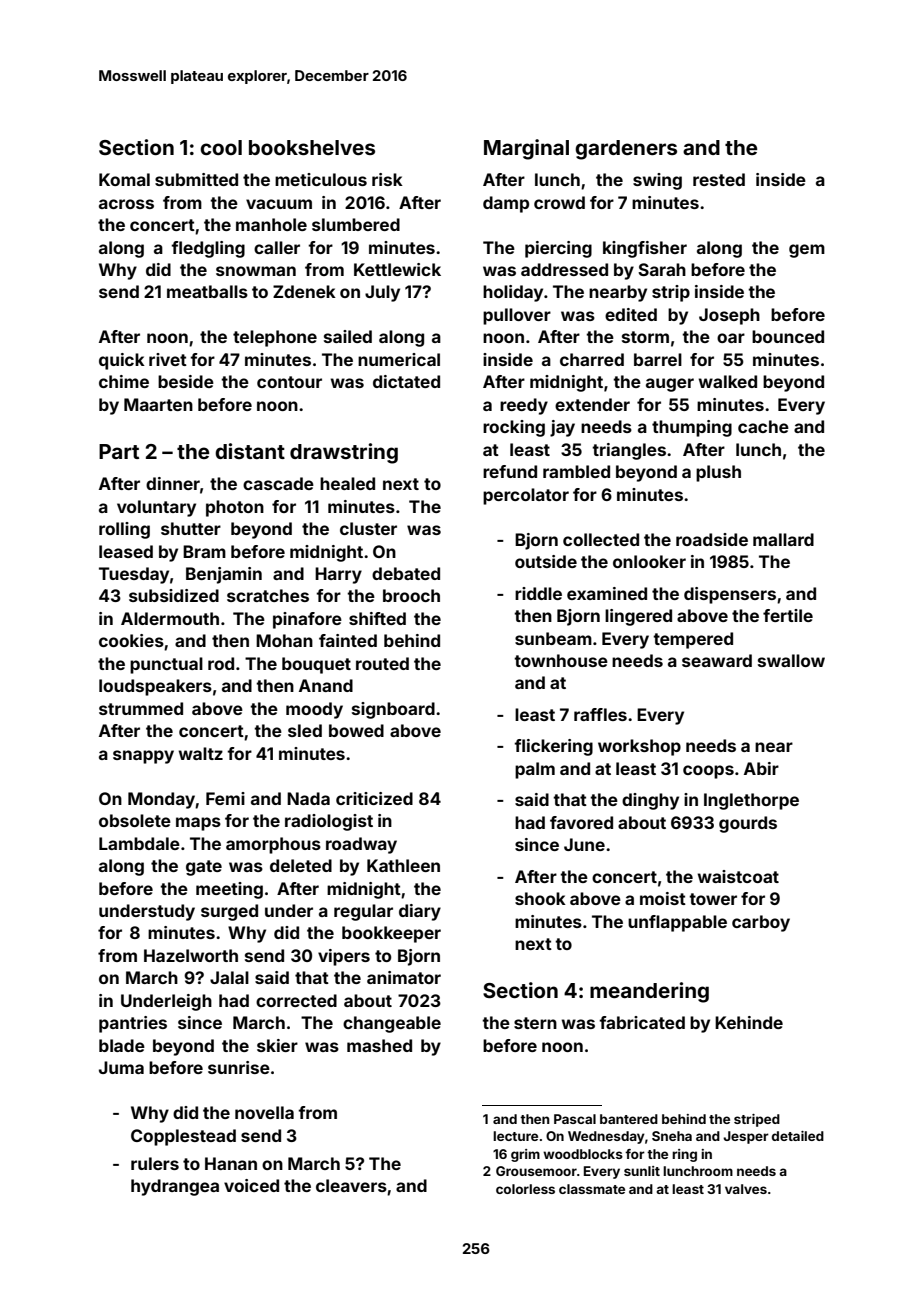 The height and width of the screenshot is (1314, 924). Describe the element at coordinates (645, 337) in the screenshot. I see `storm` at that location.
